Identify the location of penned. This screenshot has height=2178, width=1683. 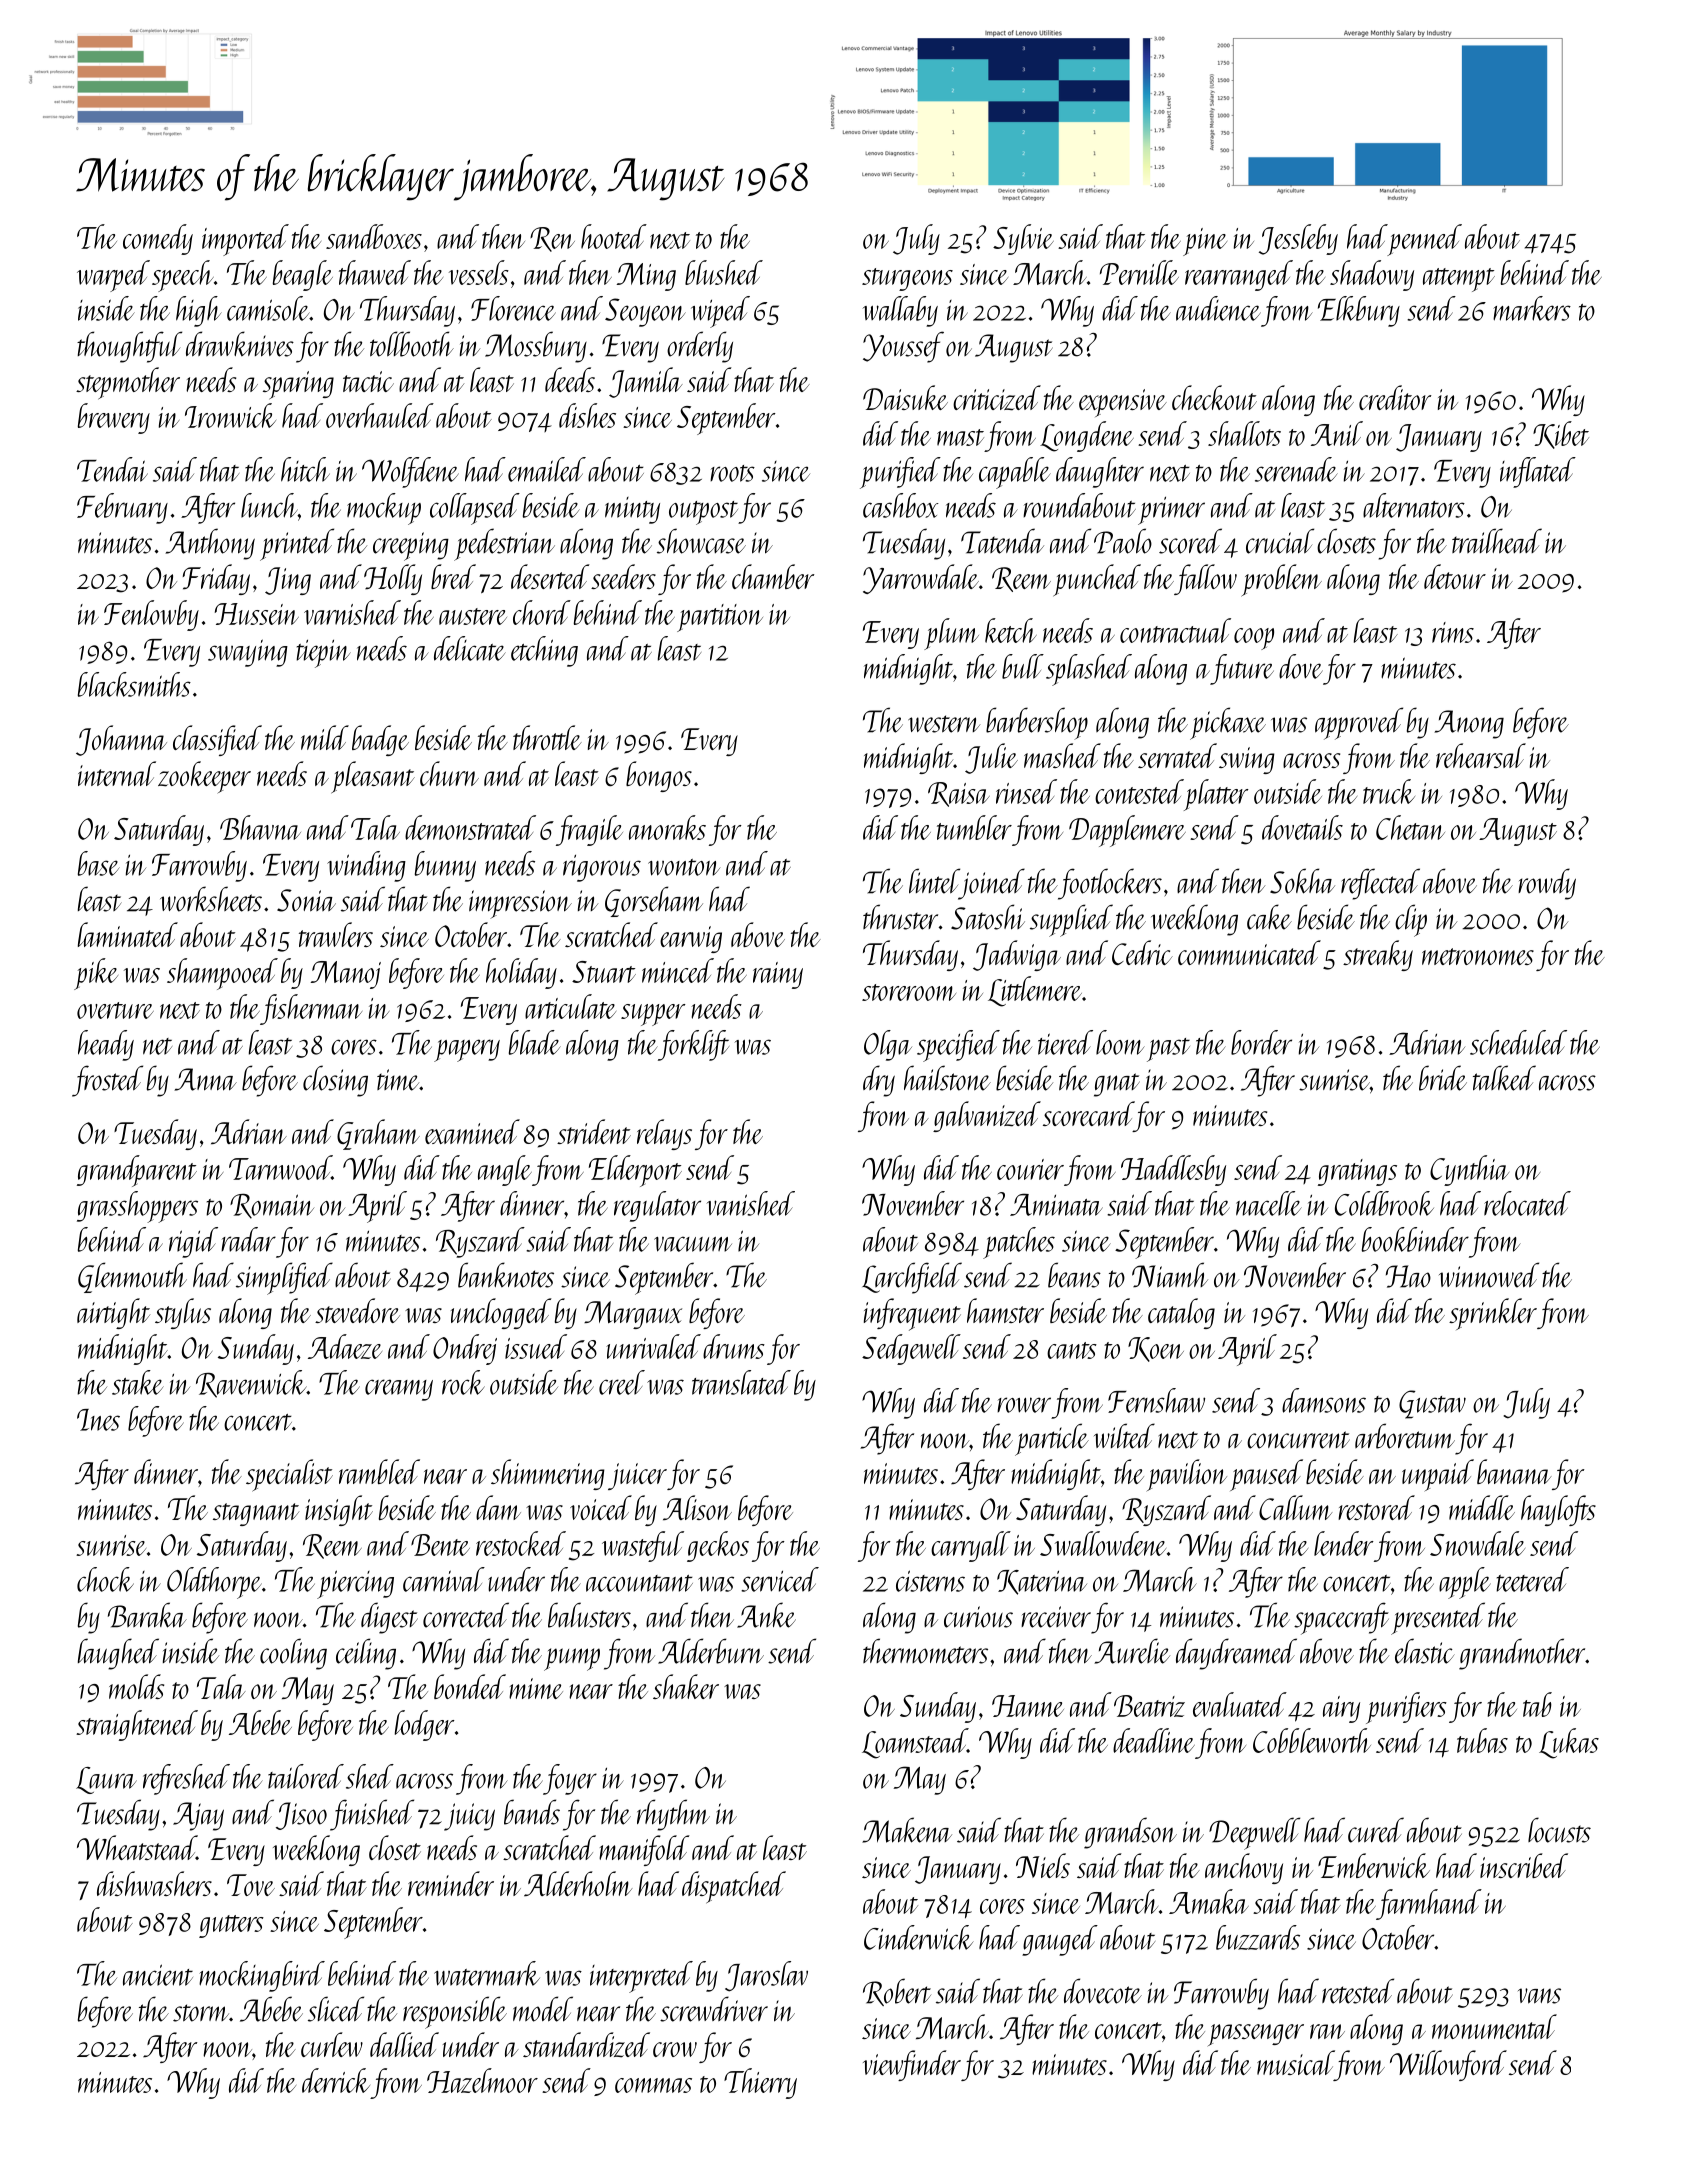
(1425, 240).
